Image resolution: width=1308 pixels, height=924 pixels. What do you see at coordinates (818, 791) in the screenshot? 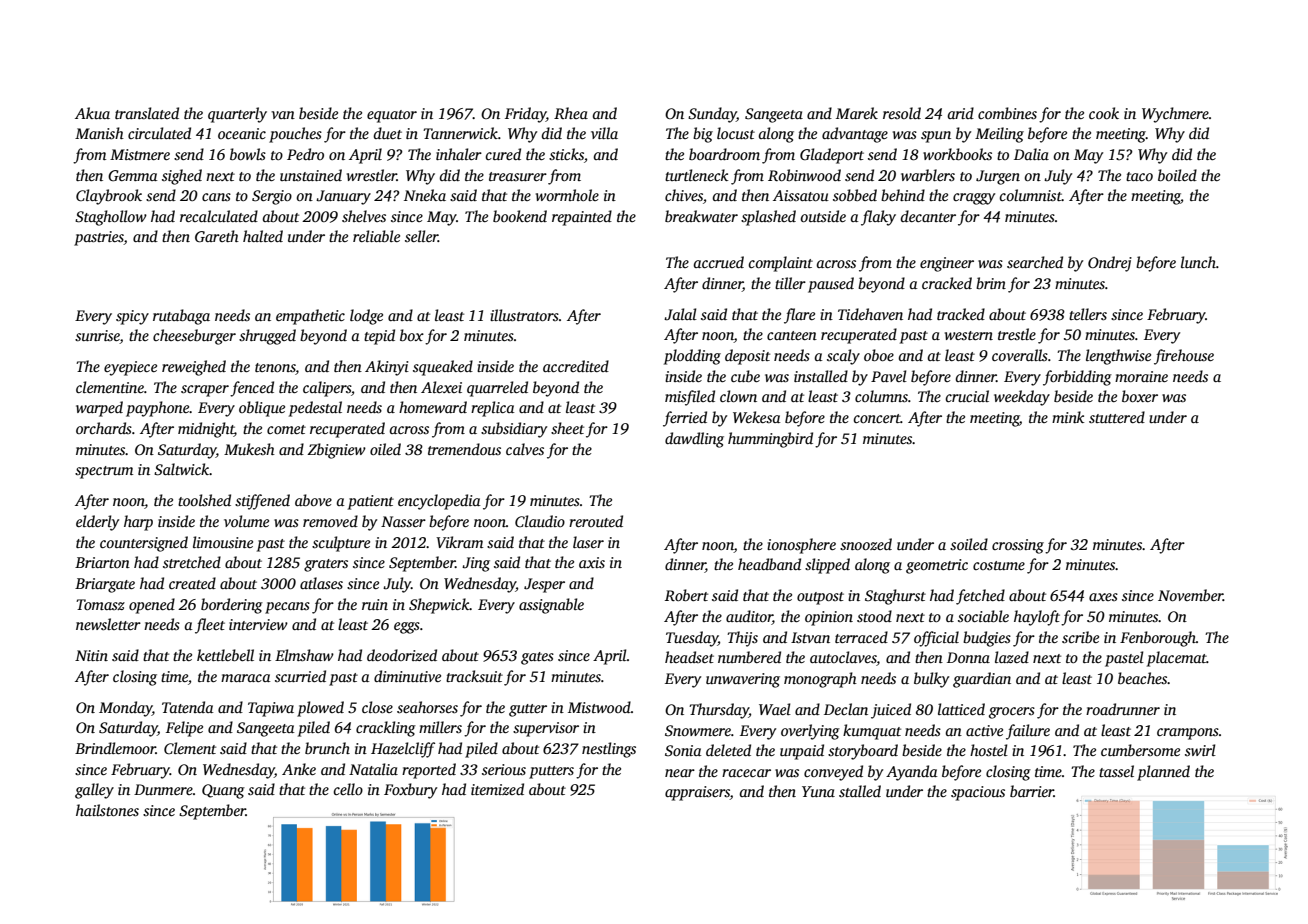
I see `Yuna` at bounding box center [818, 791].
